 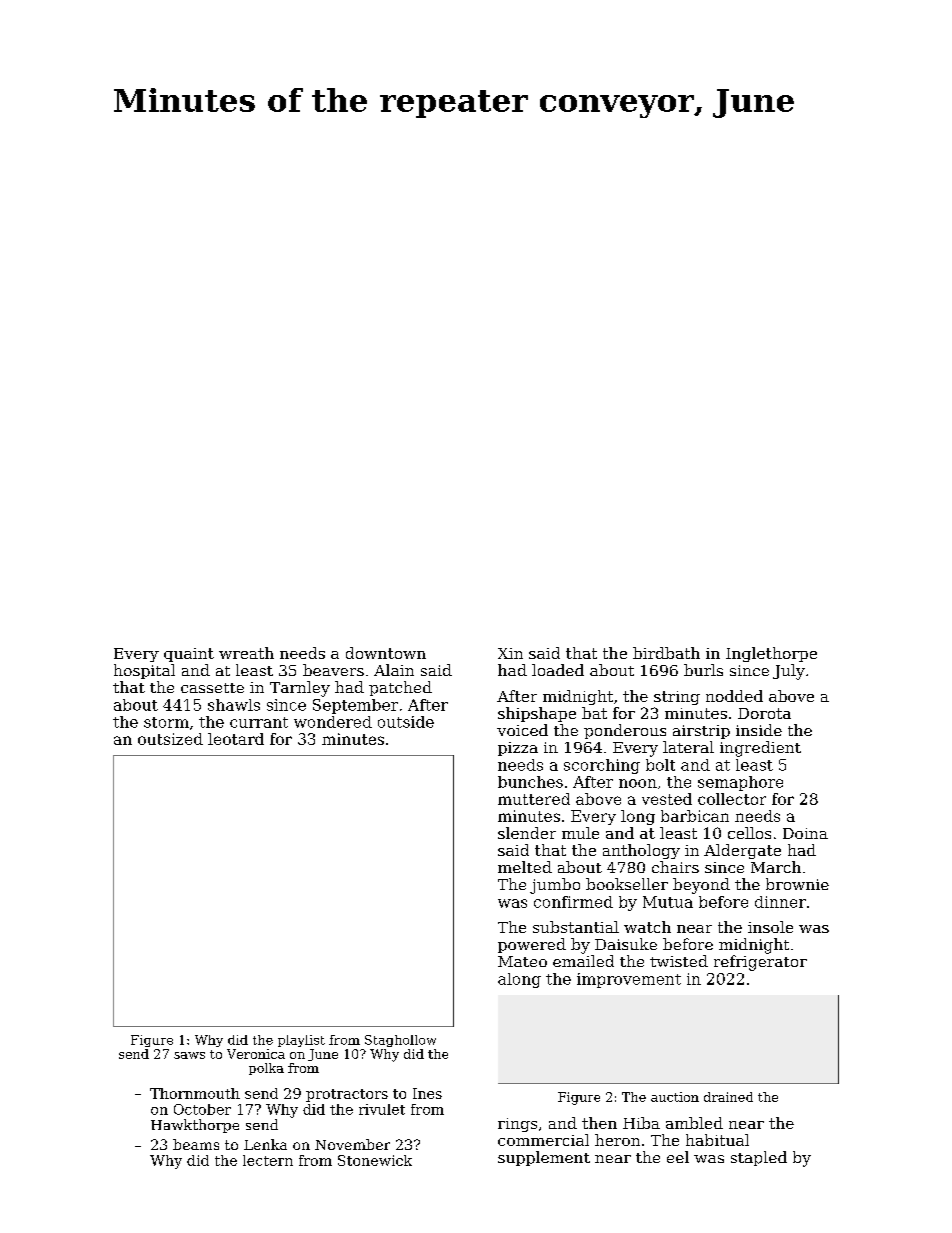 What do you see at coordinates (236, 739) in the screenshot?
I see `leotard` at bounding box center [236, 739].
